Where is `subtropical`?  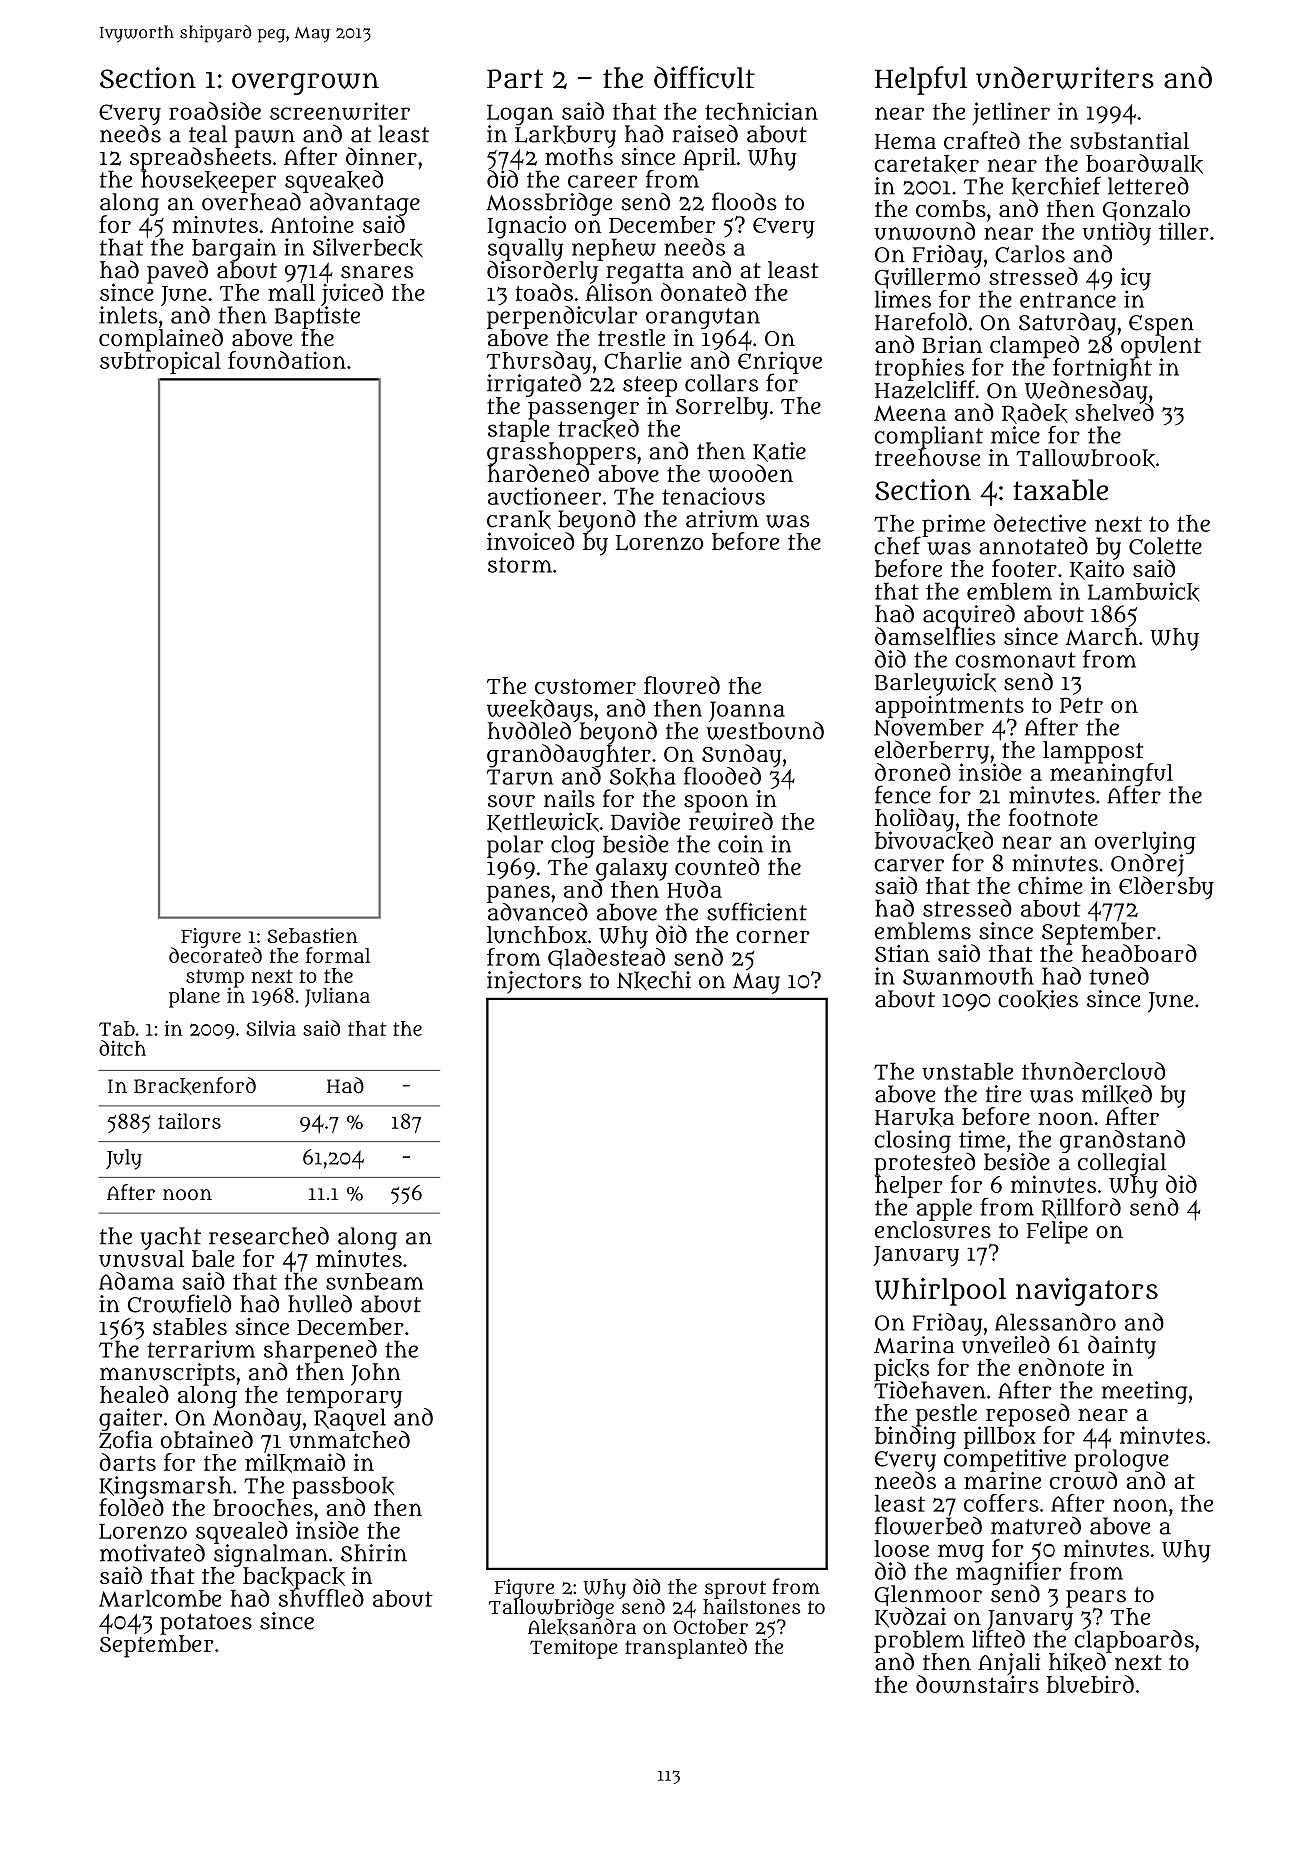
subtropical is located at coordinates (160, 362).
